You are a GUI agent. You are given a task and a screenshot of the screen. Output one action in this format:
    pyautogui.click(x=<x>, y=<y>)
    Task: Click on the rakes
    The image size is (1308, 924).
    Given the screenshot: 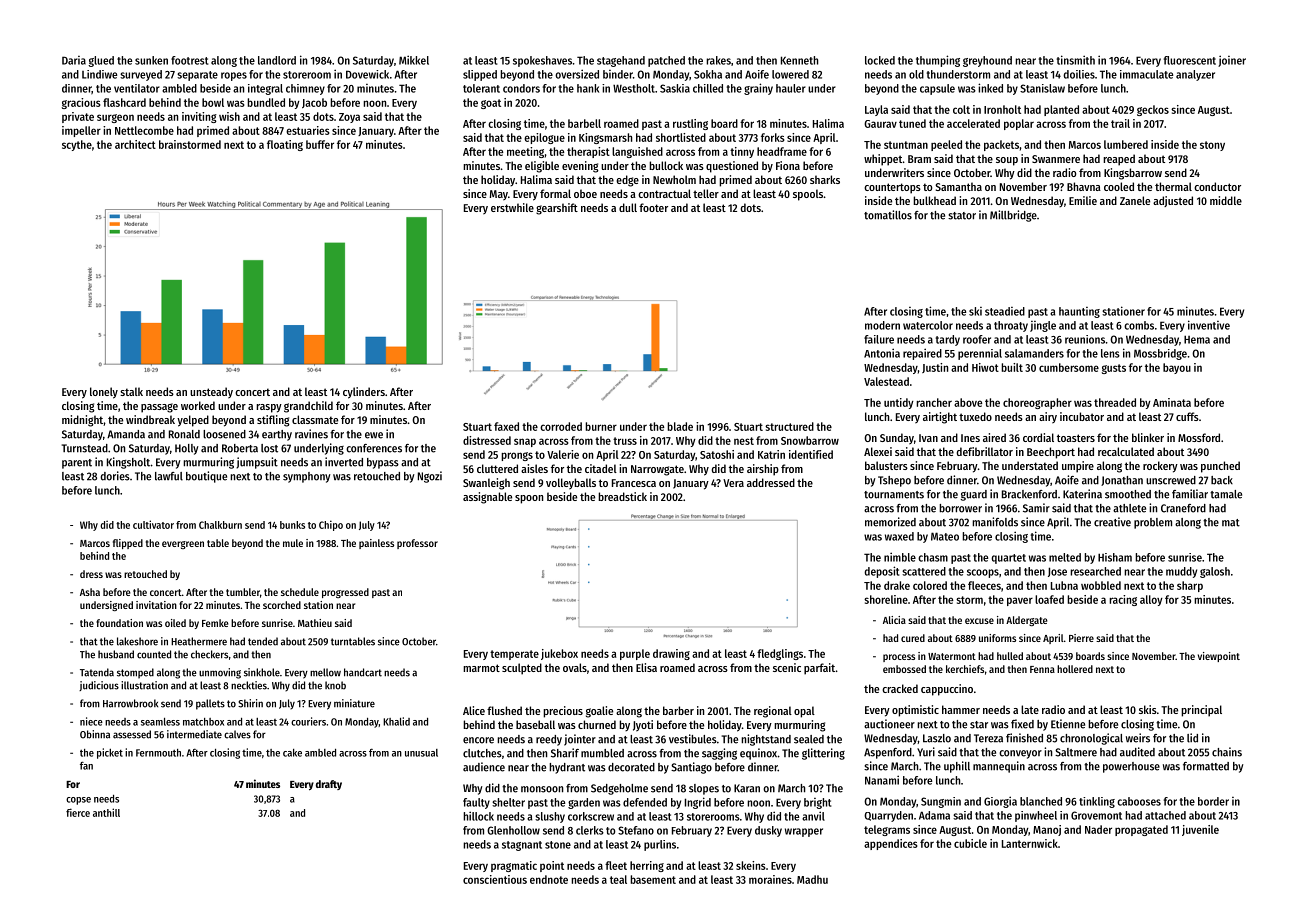 What is the action you would take?
    pyautogui.click(x=718, y=60)
